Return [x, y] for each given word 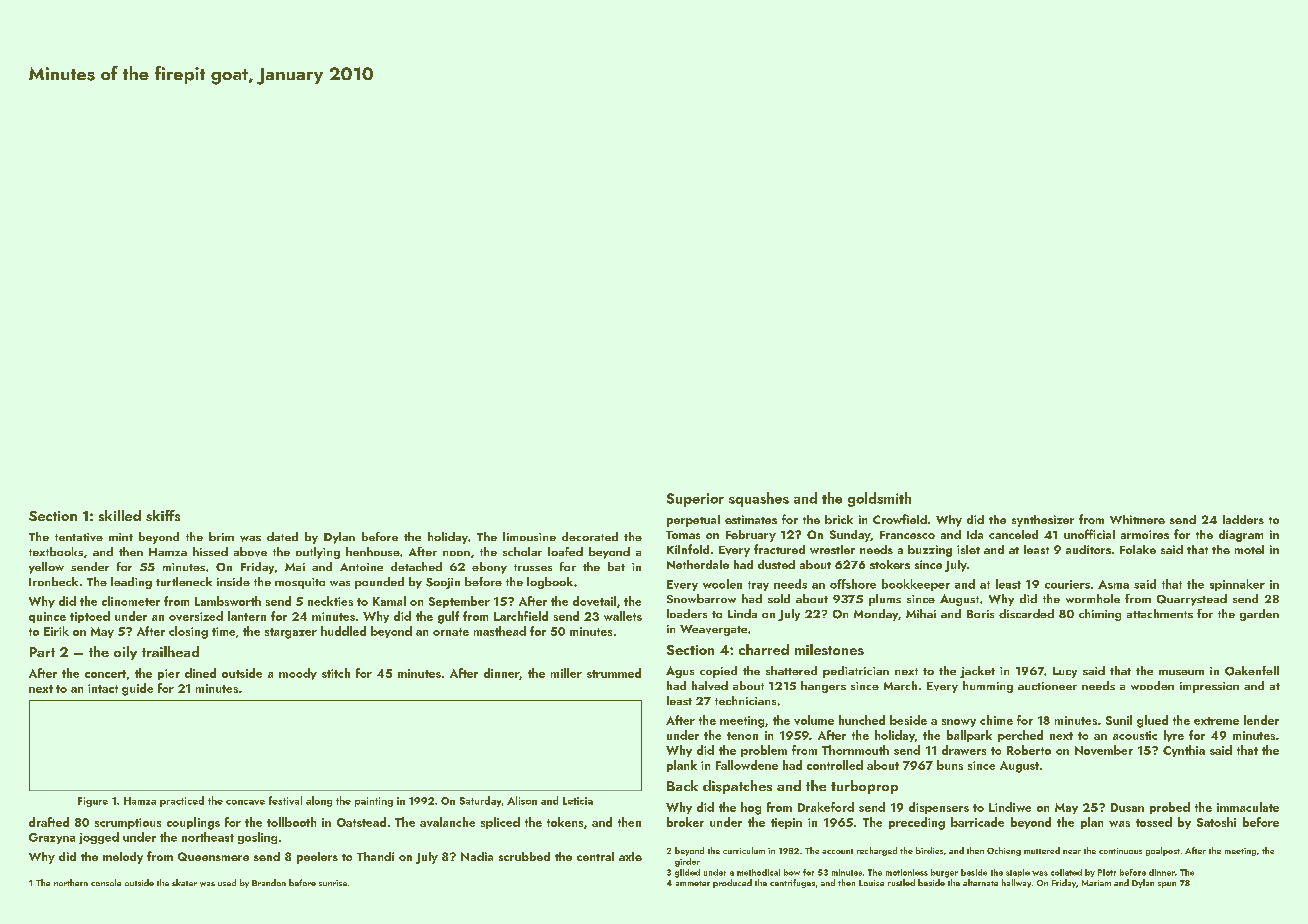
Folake [1138, 549]
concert [105, 674]
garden [1259, 615]
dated [282, 536]
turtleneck [184, 581]
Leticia [578, 801]
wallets [623, 616]
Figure [93, 802]
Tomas [683, 535]
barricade [977, 822]
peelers [317, 858]
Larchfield [521, 616]
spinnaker [1237, 585]
